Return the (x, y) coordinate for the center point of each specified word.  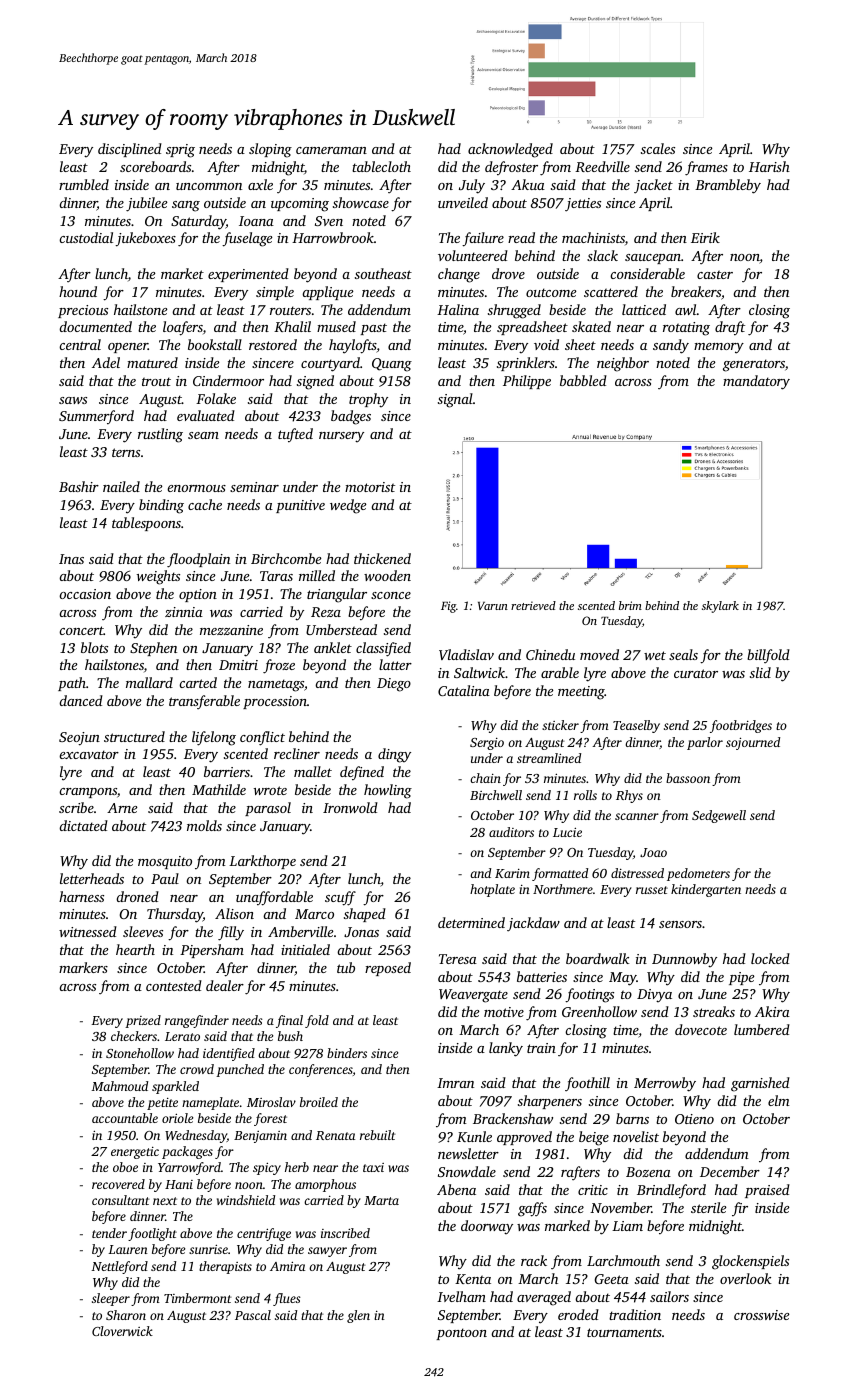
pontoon (461, 1334)
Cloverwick (122, 1331)
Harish (769, 166)
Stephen (153, 649)
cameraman (331, 150)
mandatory (756, 382)
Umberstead (341, 629)
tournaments (624, 1332)
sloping (270, 150)
